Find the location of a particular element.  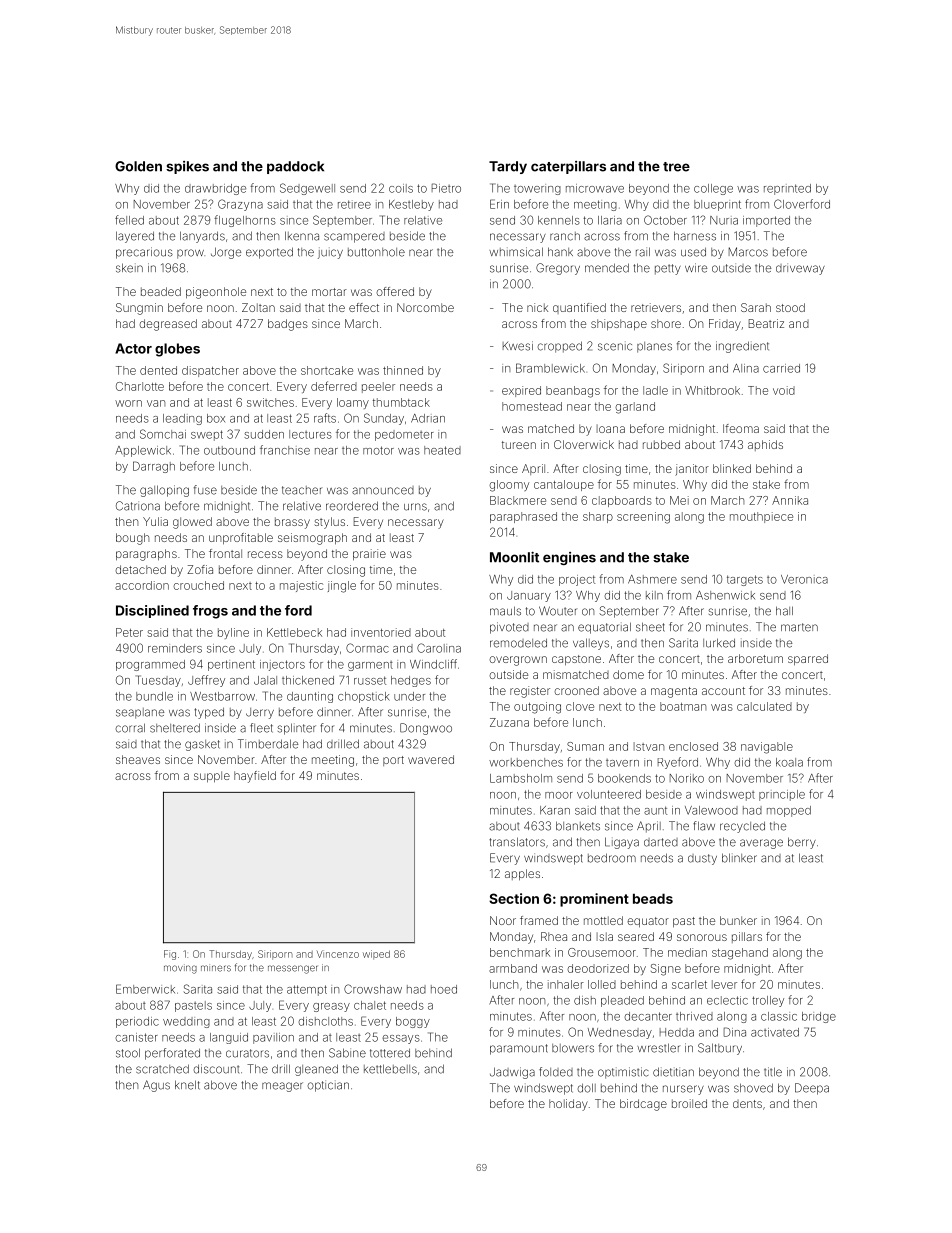

Karan is located at coordinates (555, 810).
